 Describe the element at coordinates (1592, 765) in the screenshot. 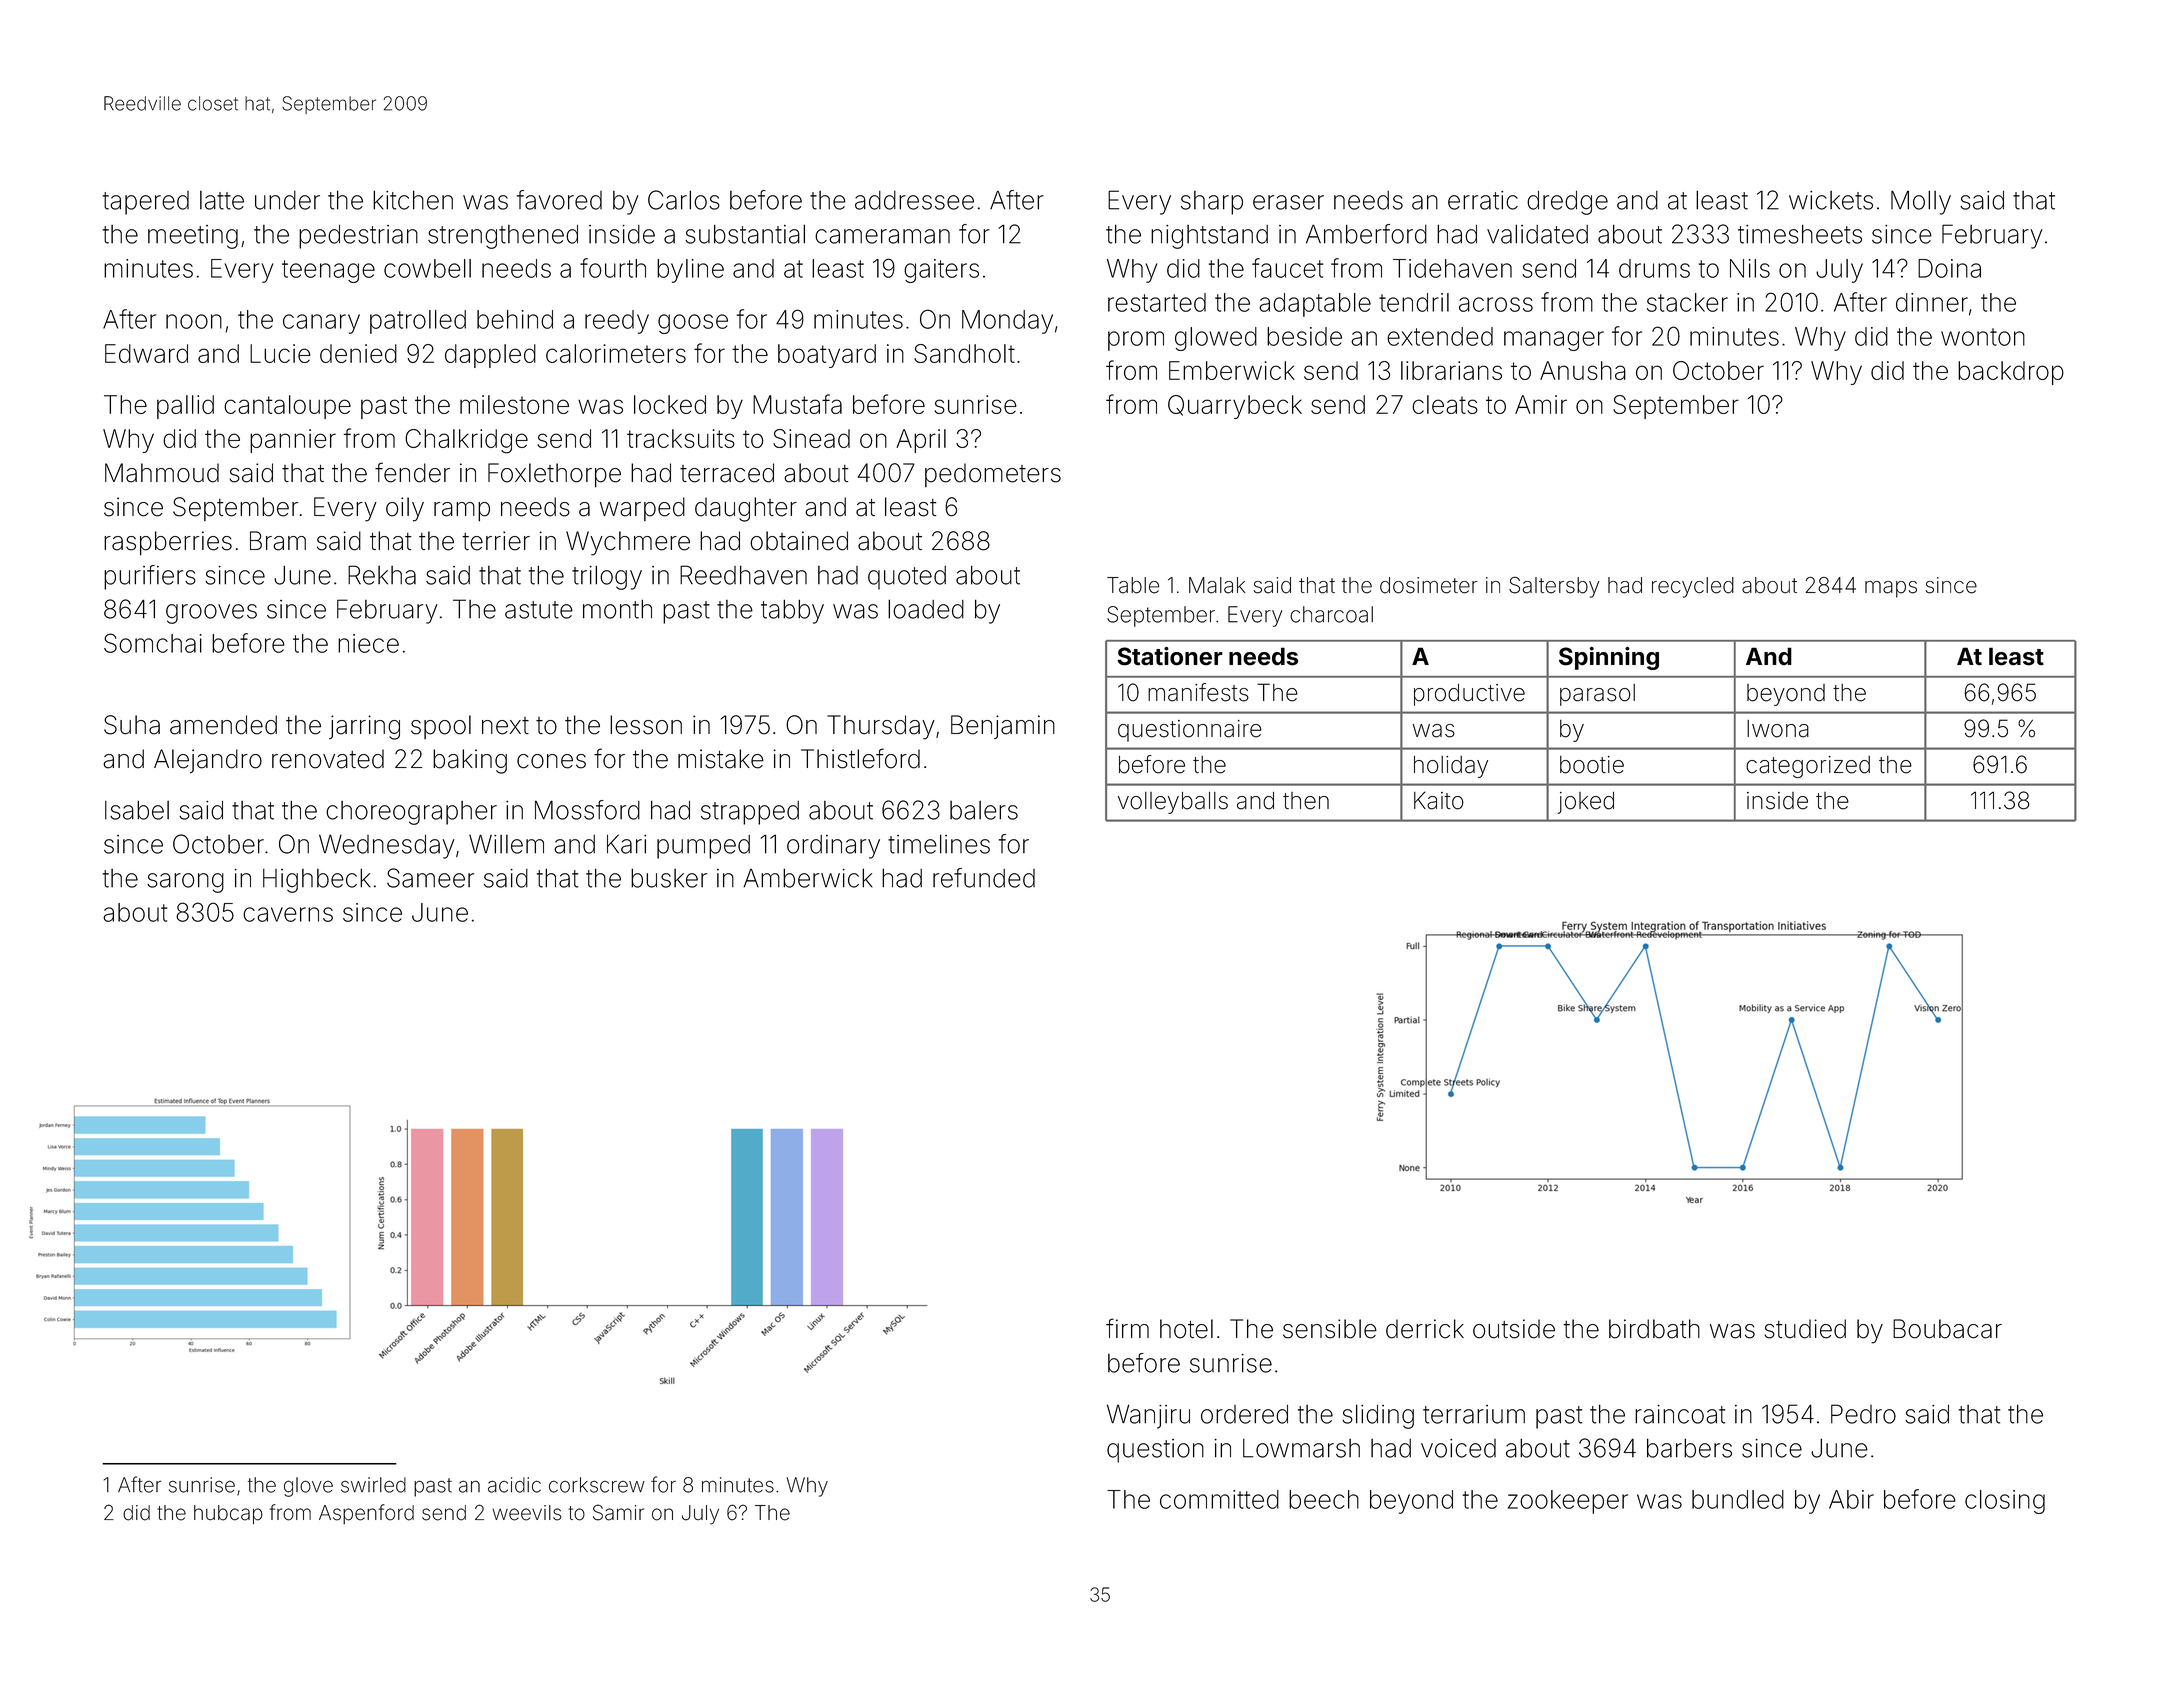

I see `bootie` at that location.
